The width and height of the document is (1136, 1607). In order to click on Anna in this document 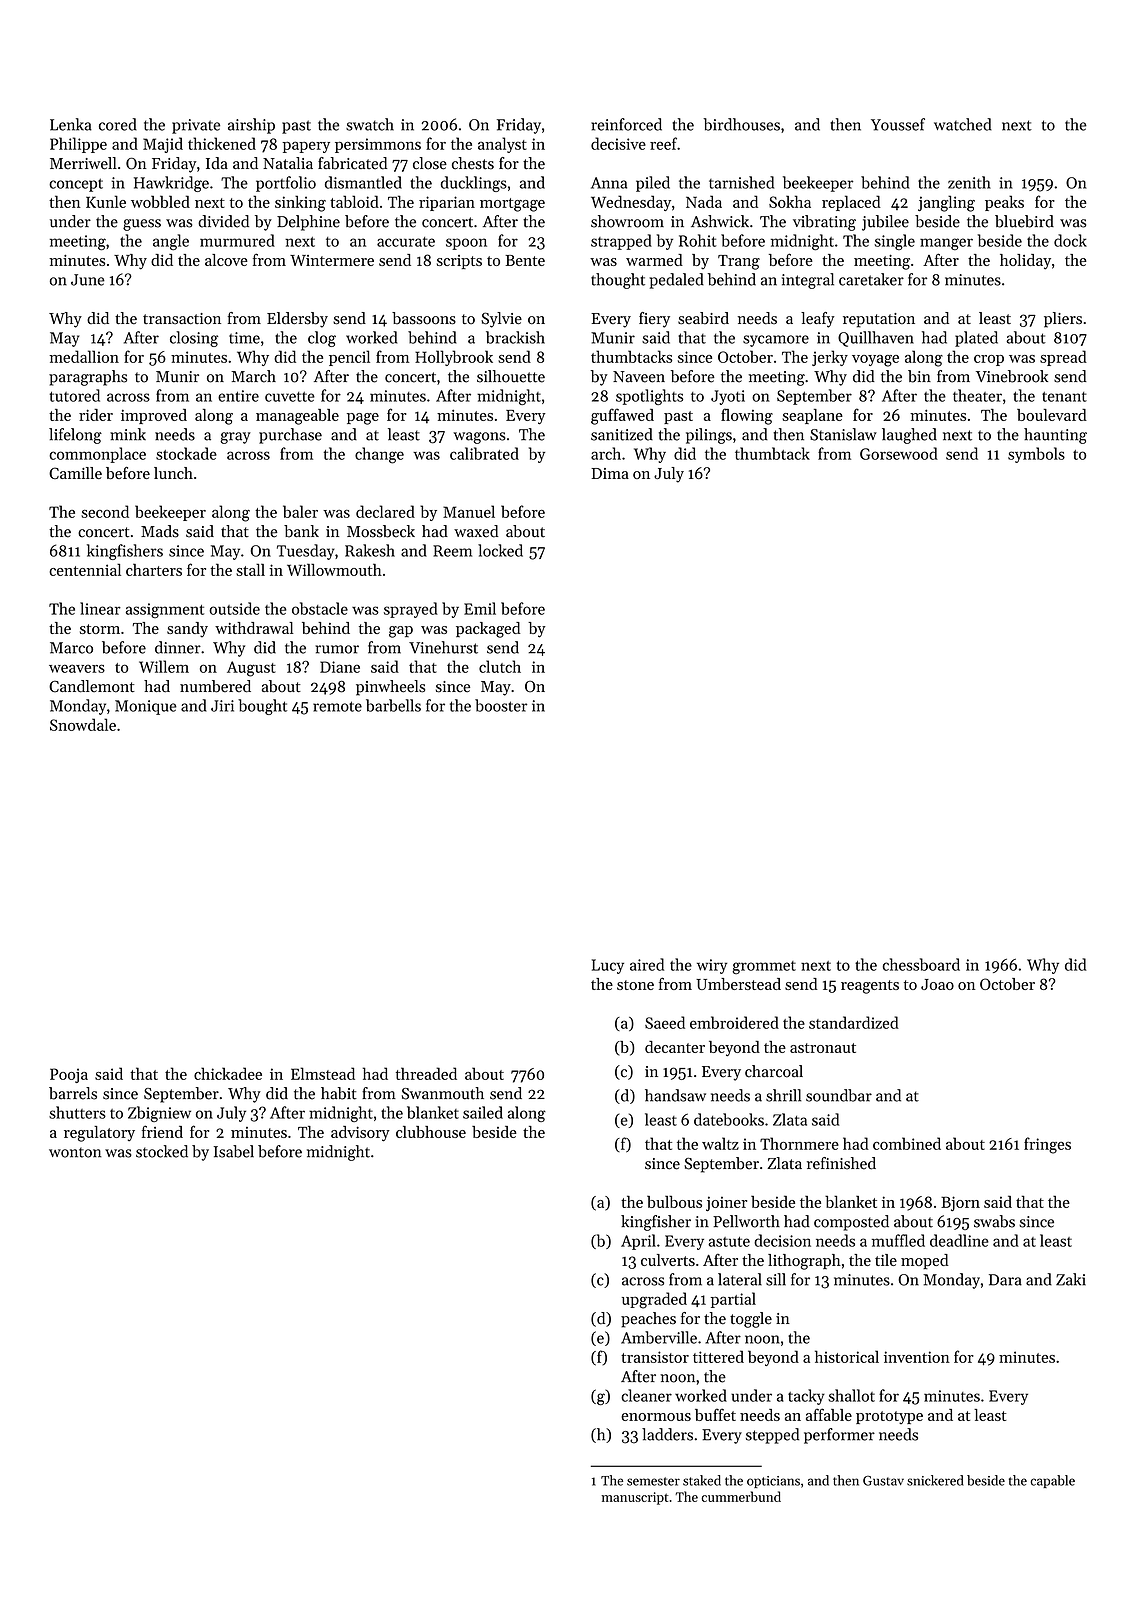, I will do `click(609, 183)`.
